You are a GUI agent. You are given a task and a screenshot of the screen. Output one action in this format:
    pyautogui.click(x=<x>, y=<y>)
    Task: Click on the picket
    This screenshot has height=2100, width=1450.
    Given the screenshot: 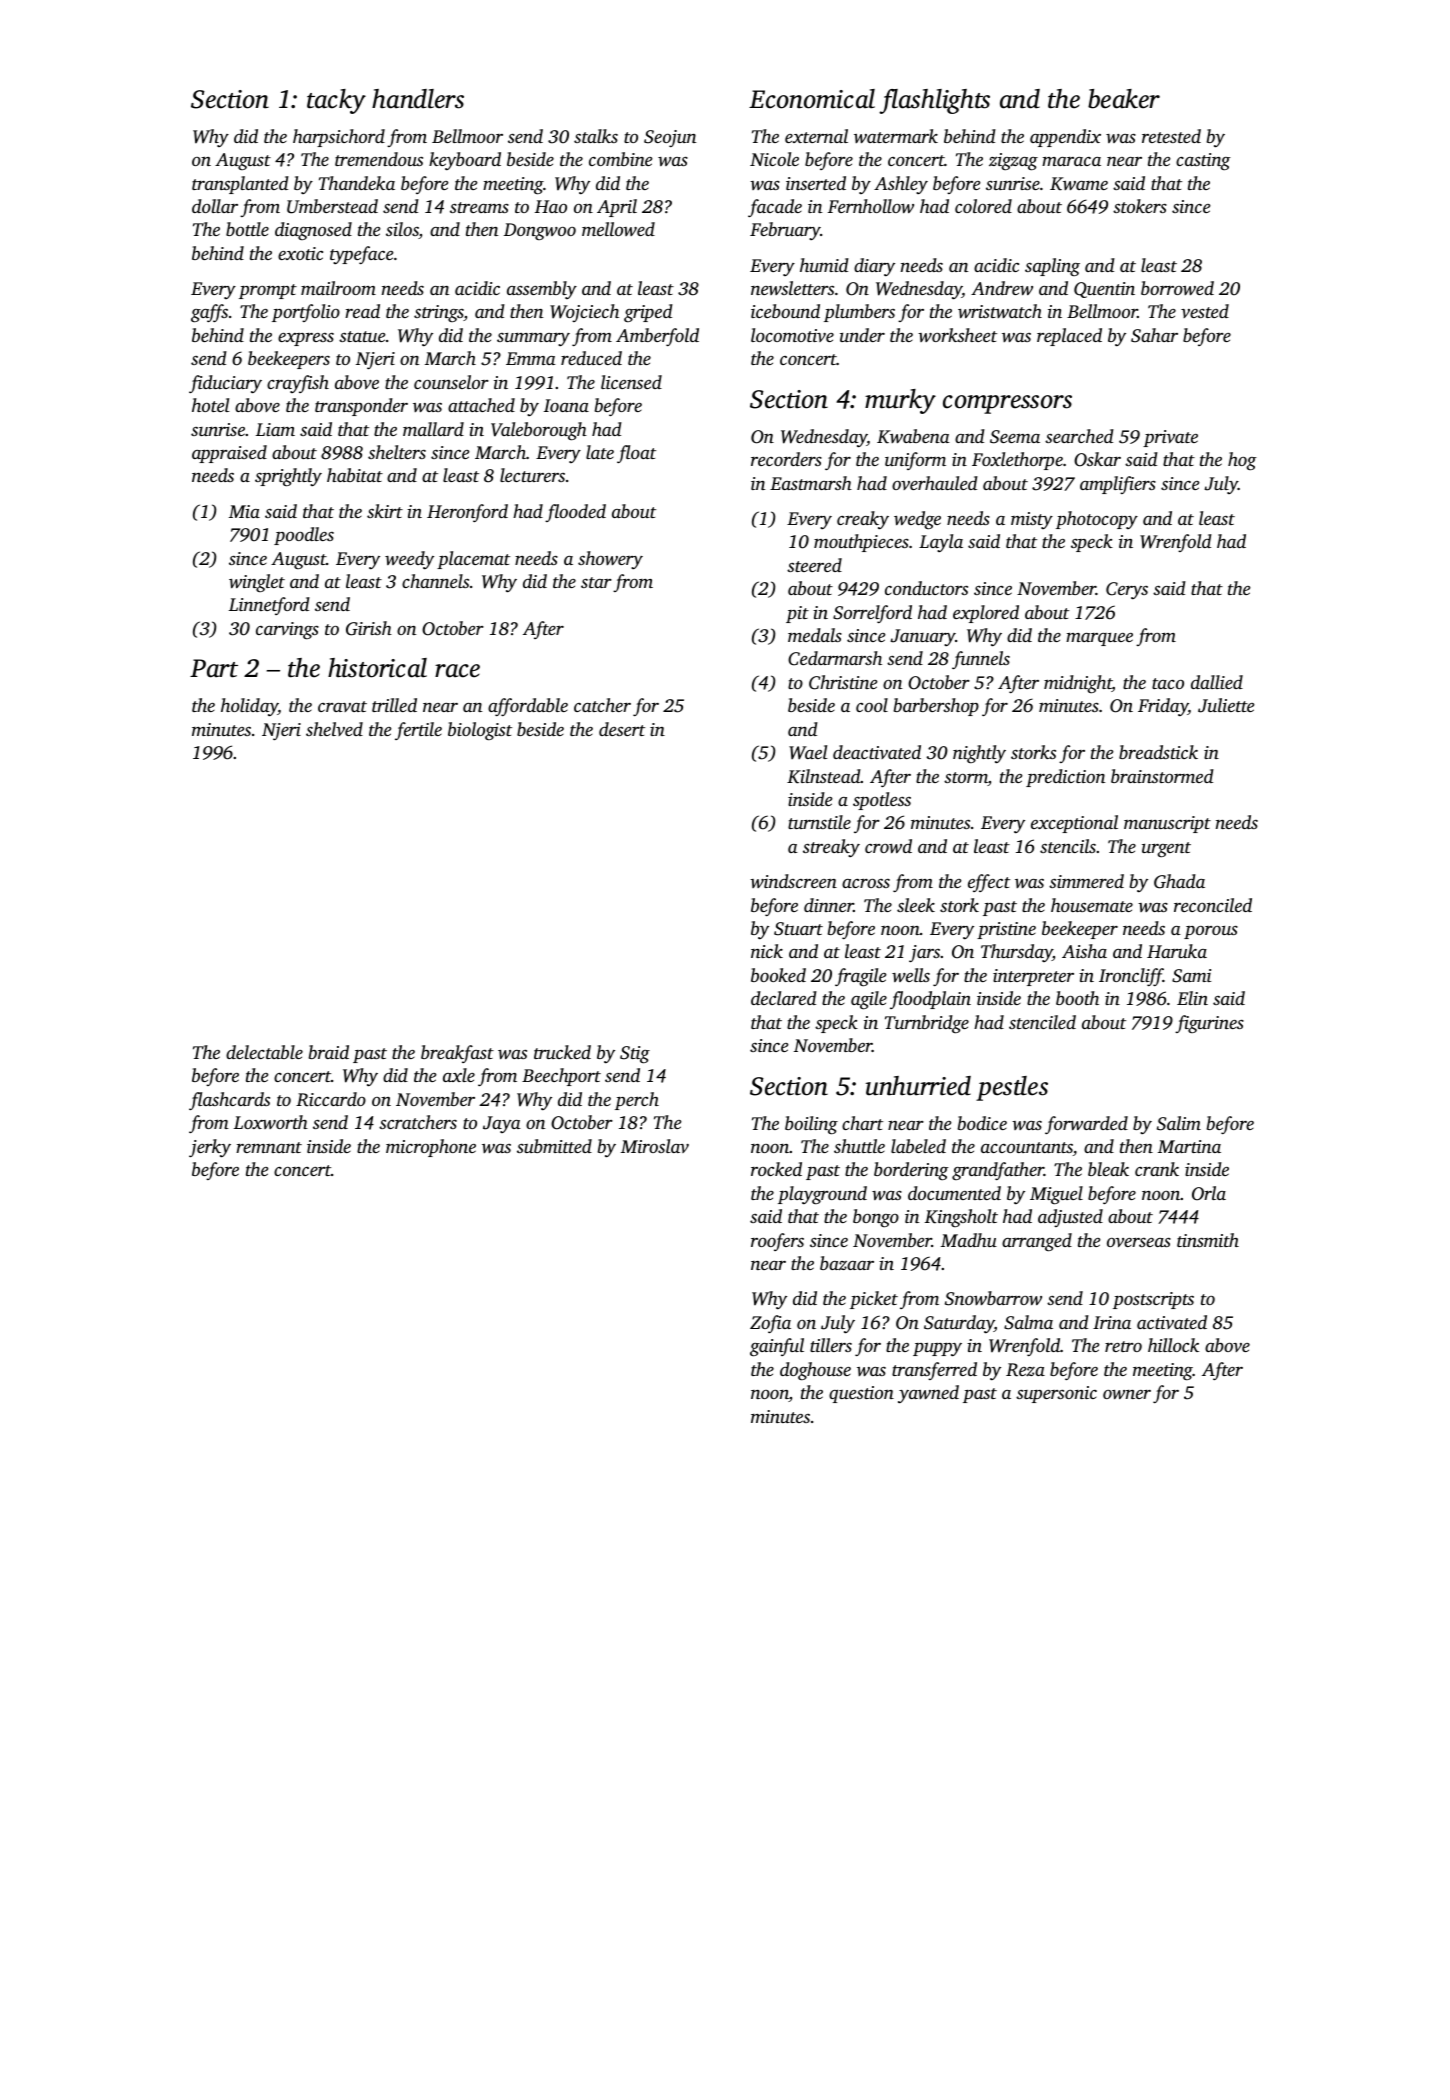 What is the action you would take?
    pyautogui.click(x=874, y=1300)
